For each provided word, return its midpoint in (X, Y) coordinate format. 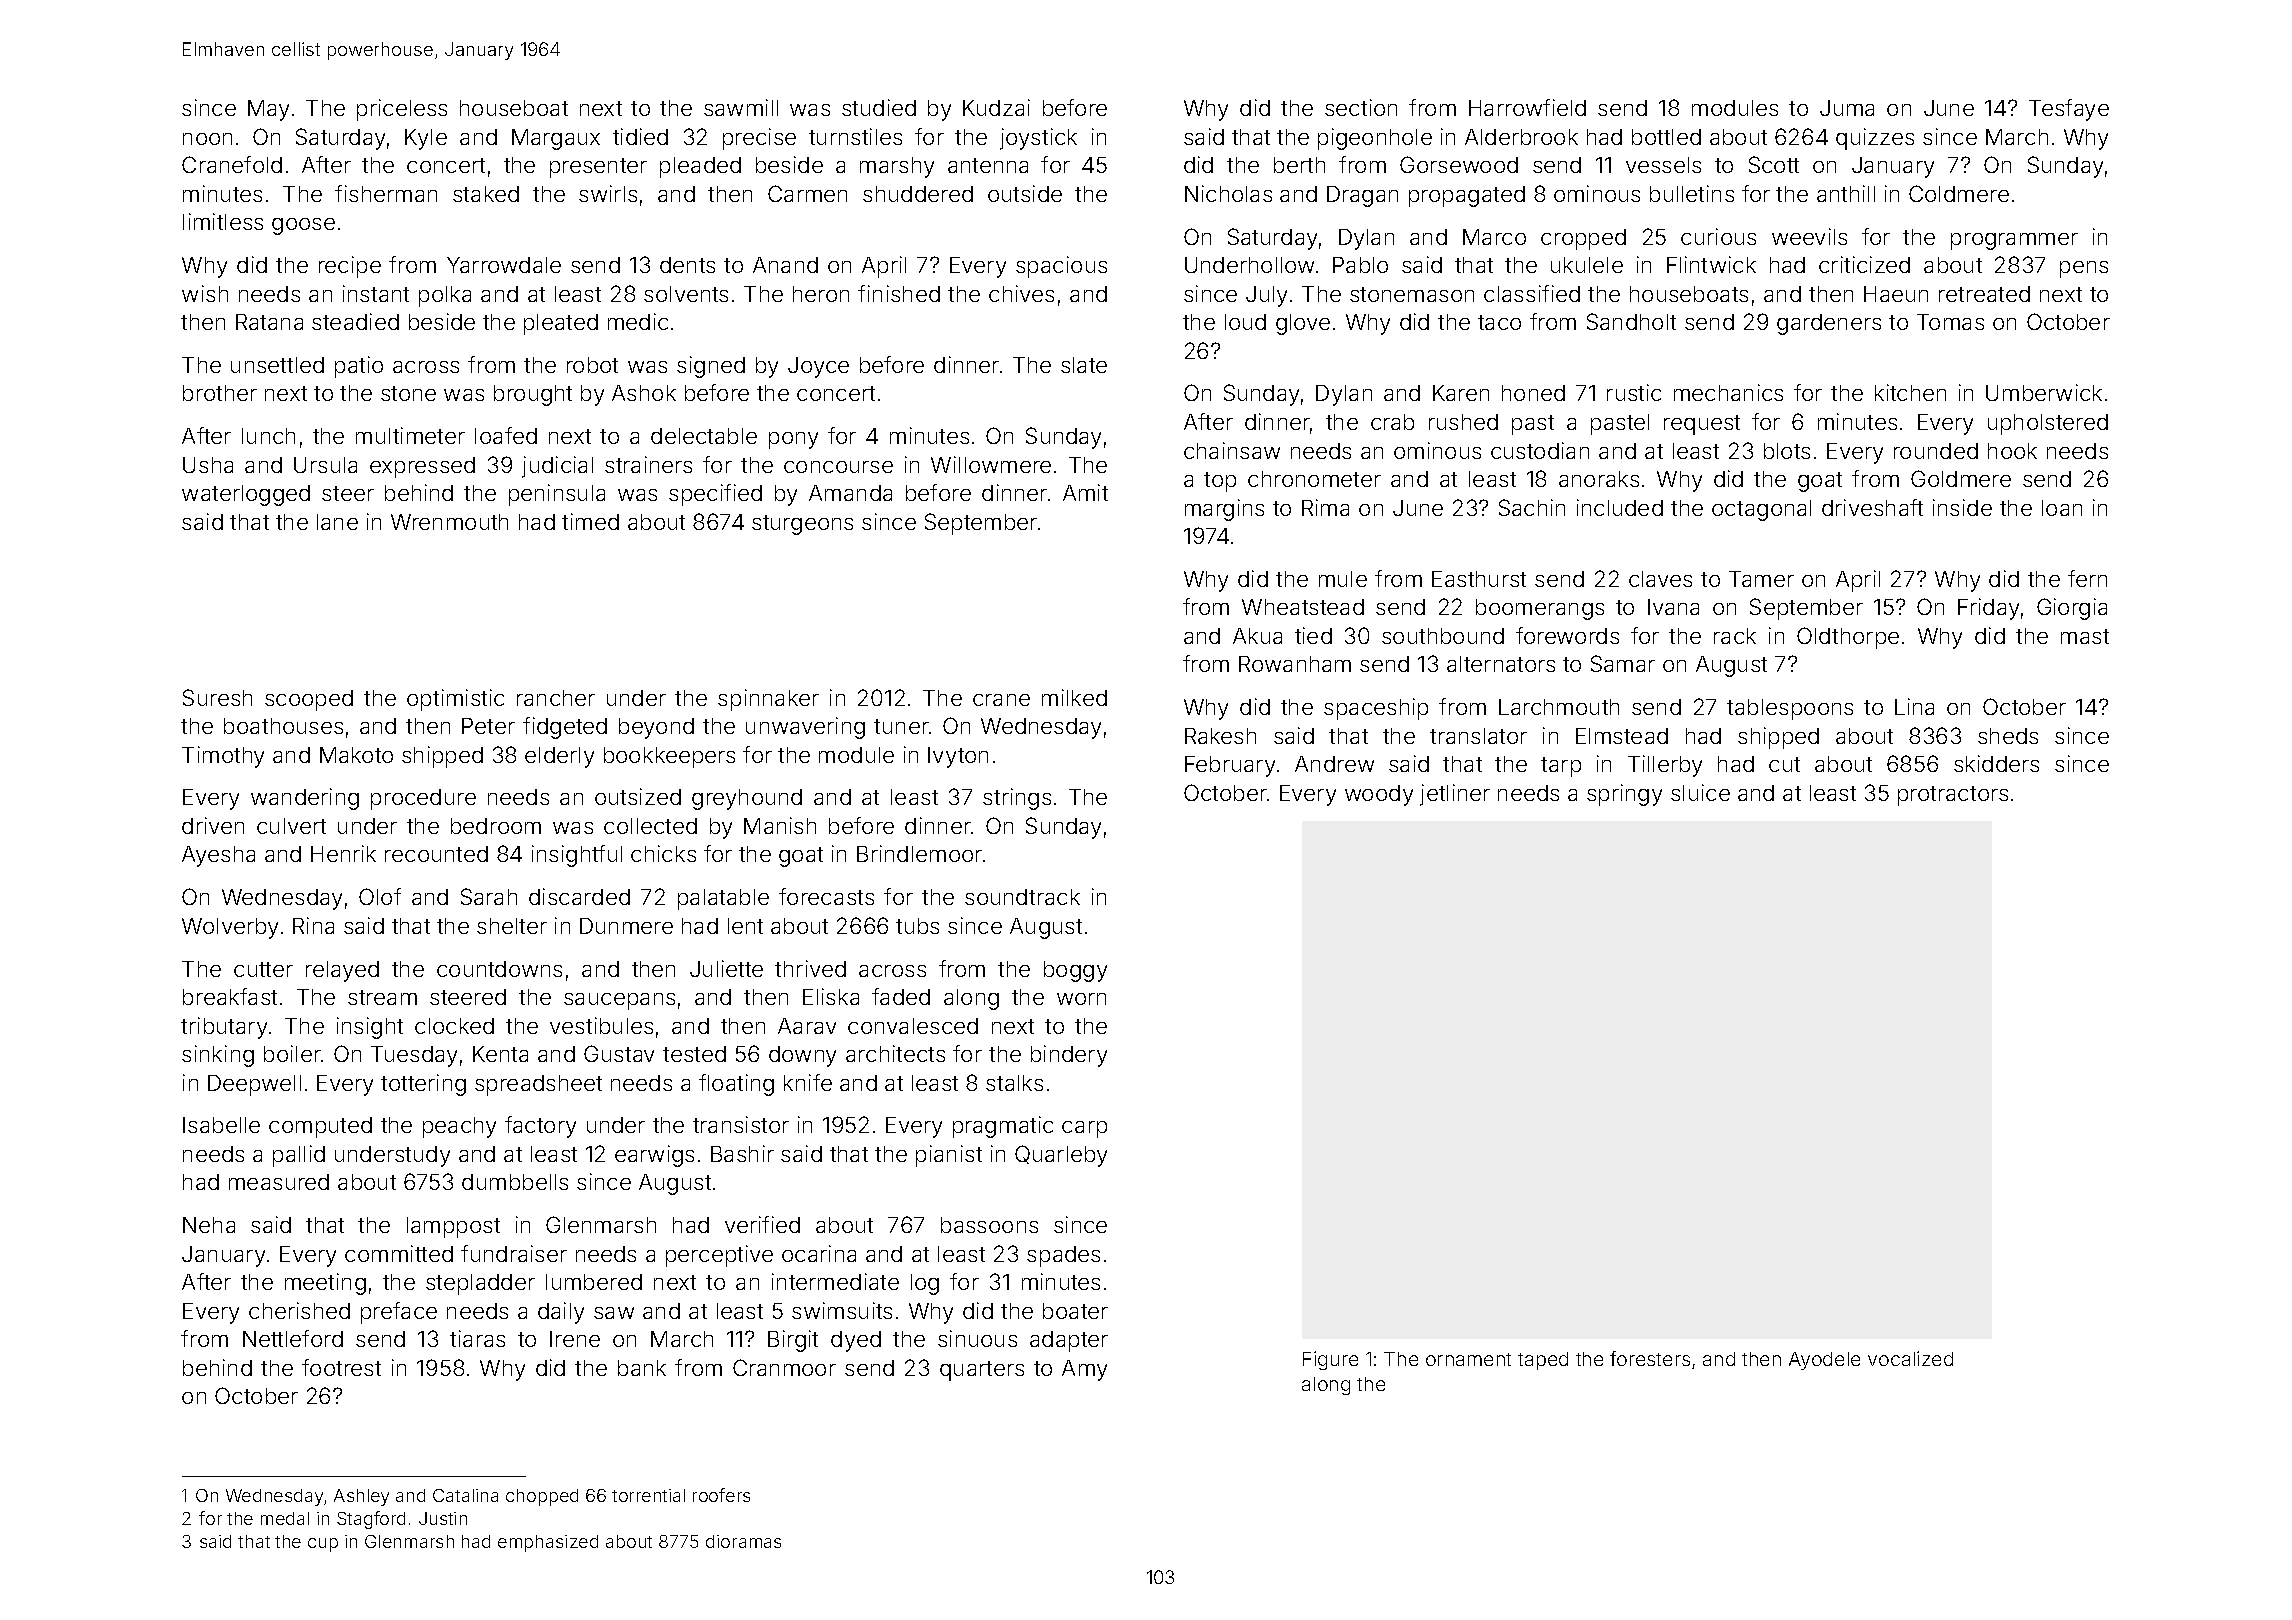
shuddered (918, 194)
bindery (1069, 1056)
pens (2084, 269)
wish (205, 293)
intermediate (835, 1281)
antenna (988, 165)
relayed (342, 971)
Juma (1847, 108)
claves (1660, 579)
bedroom (496, 826)
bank (642, 1368)
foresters (1650, 1358)
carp (1084, 1129)
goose (303, 226)
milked (1074, 697)
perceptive (719, 1256)
